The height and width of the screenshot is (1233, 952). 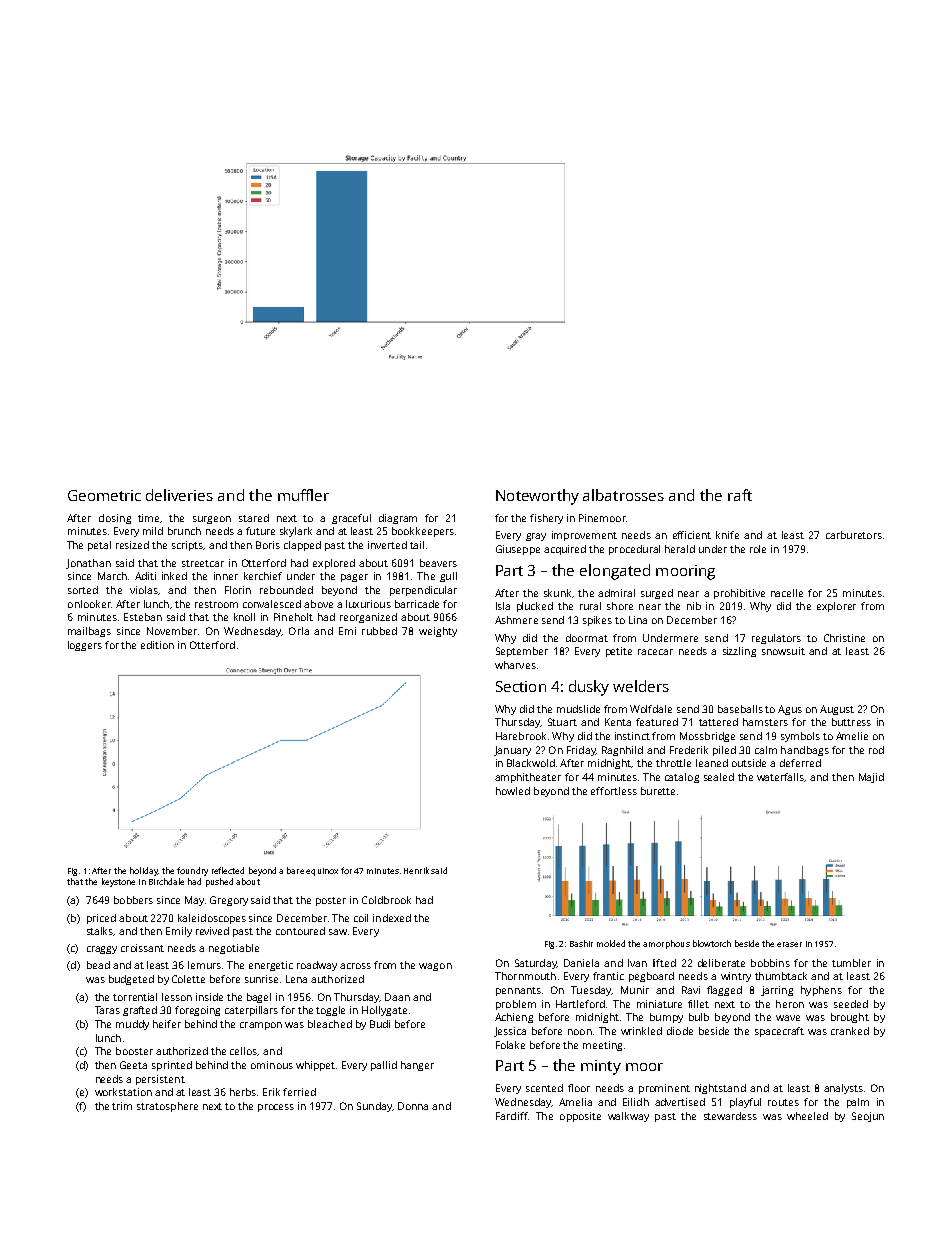 What do you see at coordinates (871, 778) in the screenshot?
I see `Majid` at bounding box center [871, 778].
